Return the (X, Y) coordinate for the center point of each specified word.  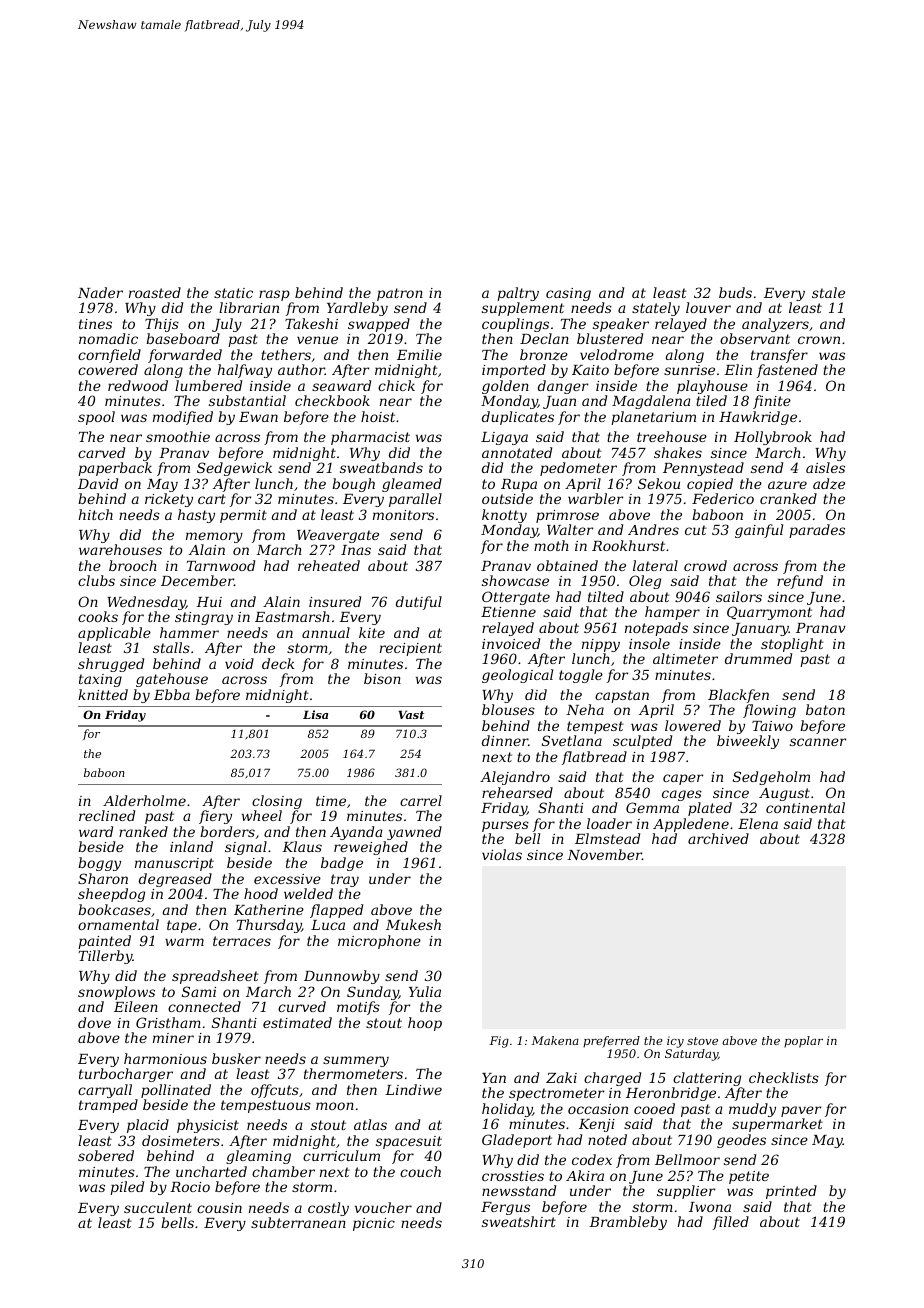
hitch (96, 514)
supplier (686, 1192)
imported (514, 371)
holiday (507, 1110)
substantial (247, 400)
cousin (219, 1208)
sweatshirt (519, 1221)
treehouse (672, 436)
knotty (504, 516)
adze (829, 484)
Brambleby (628, 1223)
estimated (297, 1022)
